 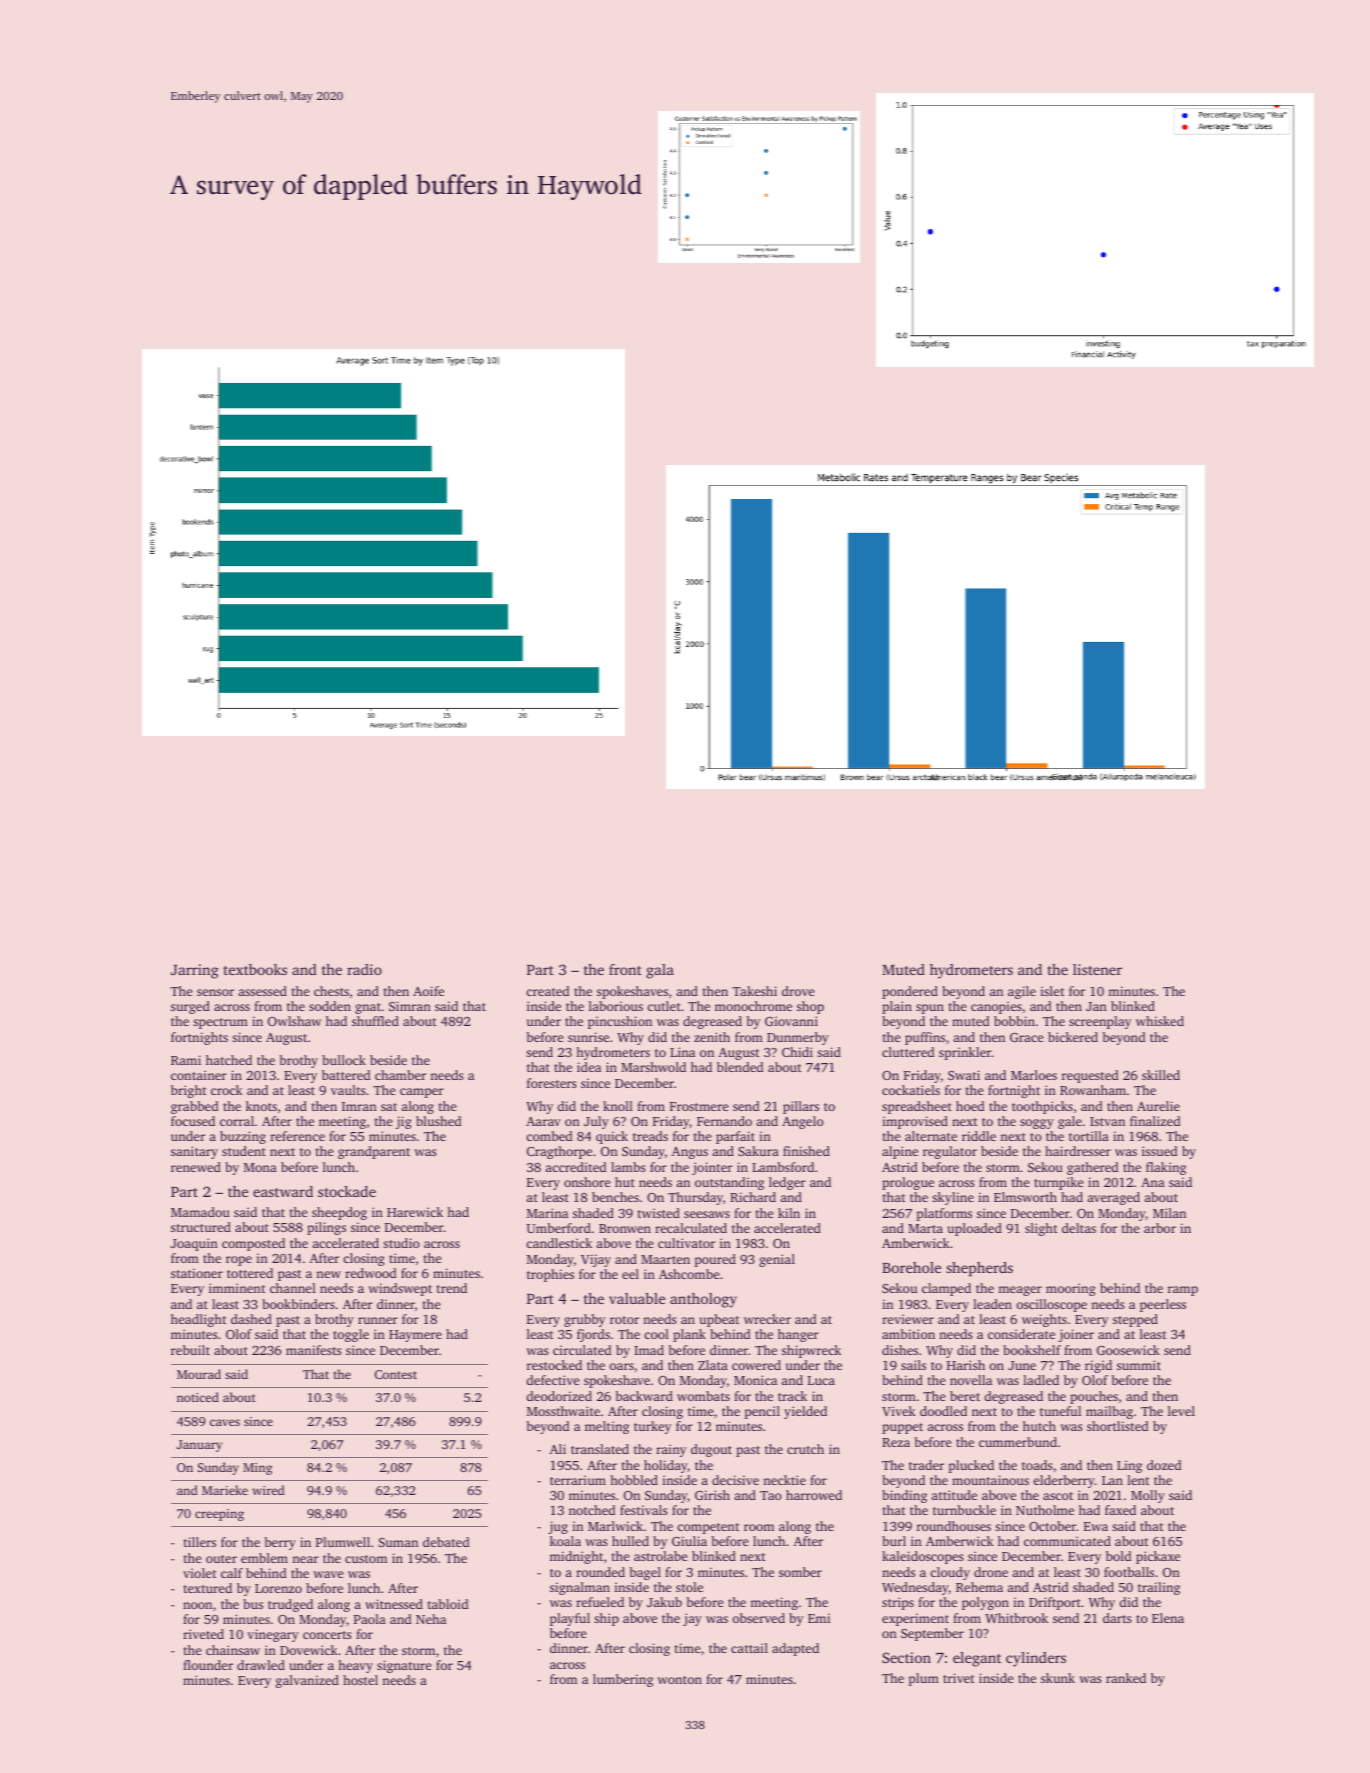 What do you see at coordinates (1160, 1228) in the screenshot?
I see `arbor` at bounding box center [1160, 1228].
